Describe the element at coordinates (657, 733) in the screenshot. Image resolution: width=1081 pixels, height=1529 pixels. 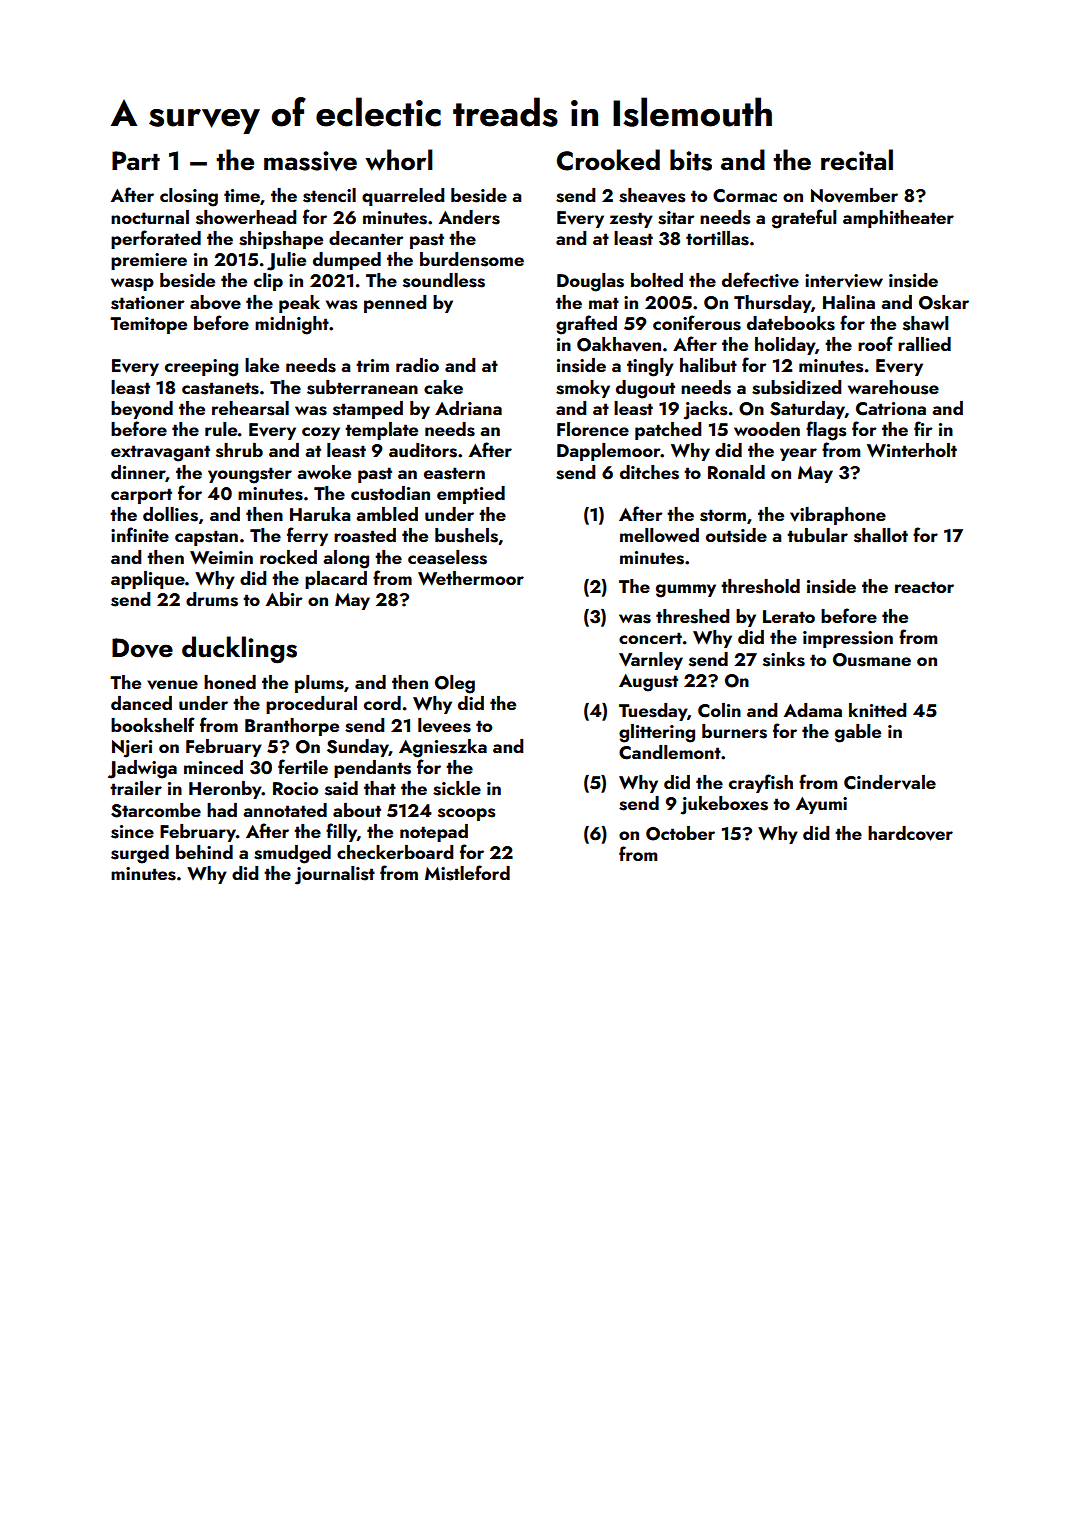
I see `glittering` at that location.
